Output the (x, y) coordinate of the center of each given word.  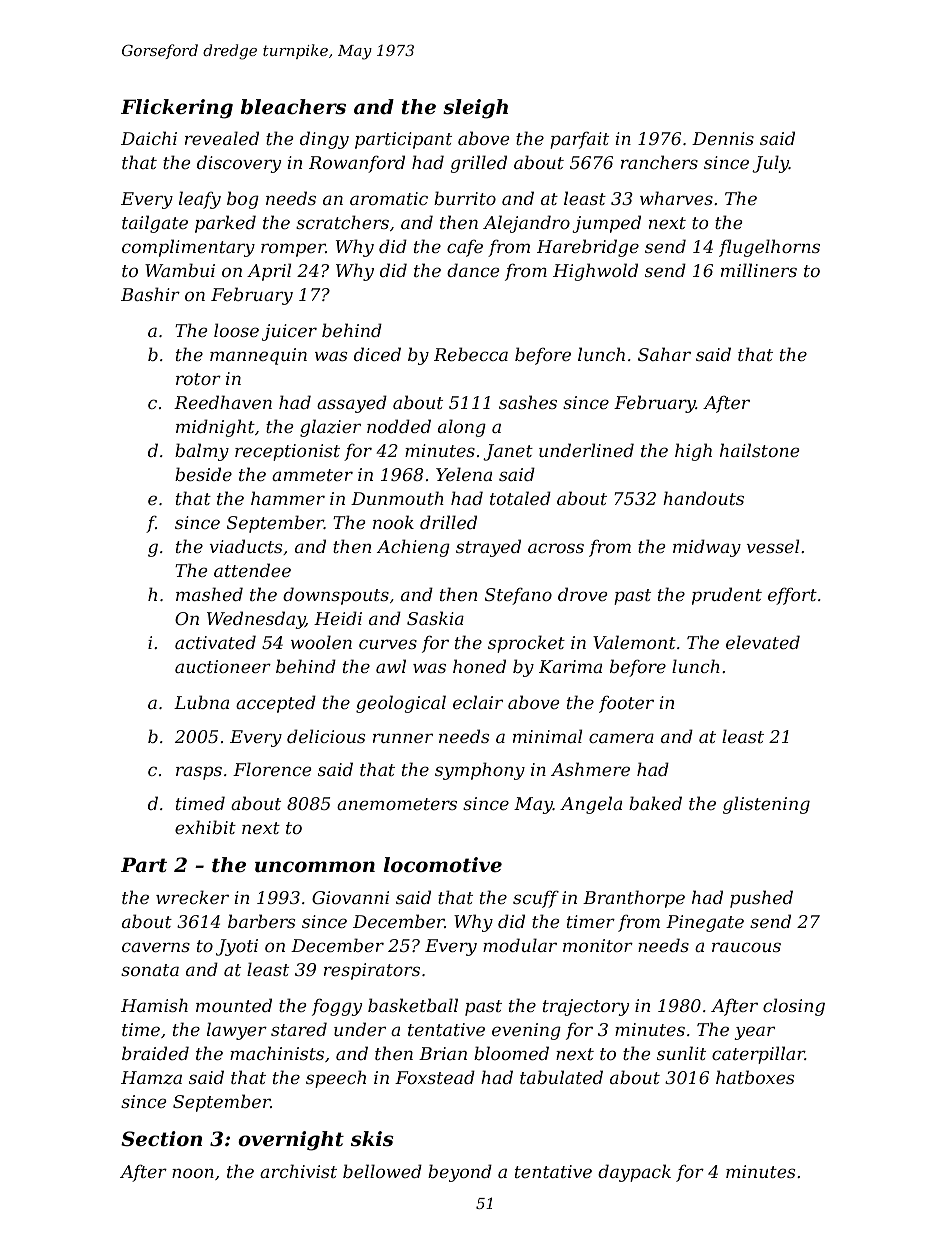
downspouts (336, 596)
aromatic (389, 198)
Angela (591, 805)
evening (526, 1031)
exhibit (205, 827)
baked (655, 803)
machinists (277, 1053)
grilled (479, 164)
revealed (222, 138)
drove (582, 594)
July (770, 164)
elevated (763, 642)
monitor (598, 945)
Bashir (150, 294)
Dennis (723, 138)
